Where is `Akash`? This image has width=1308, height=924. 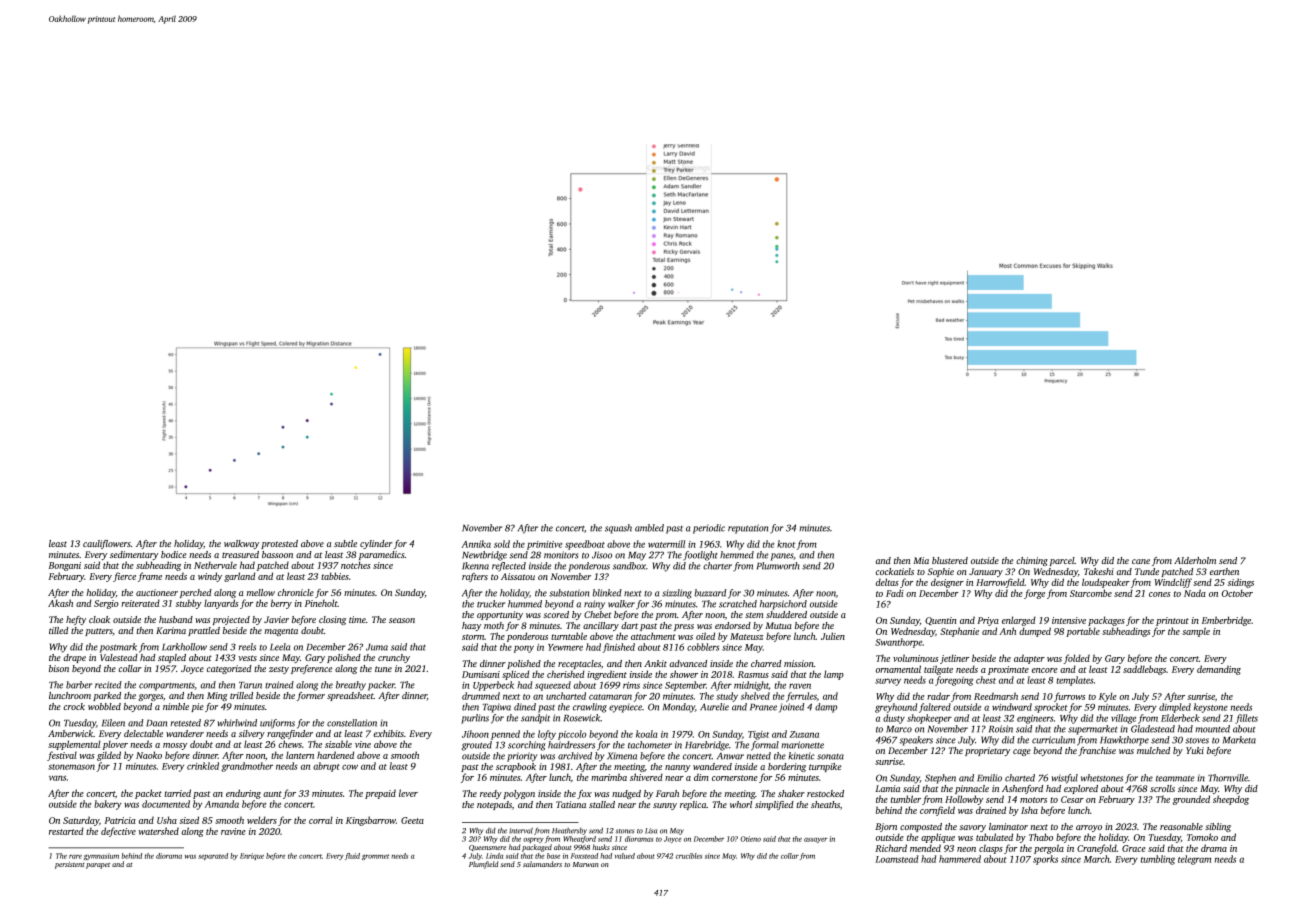 Akash is located at coordinates (60, 603).
